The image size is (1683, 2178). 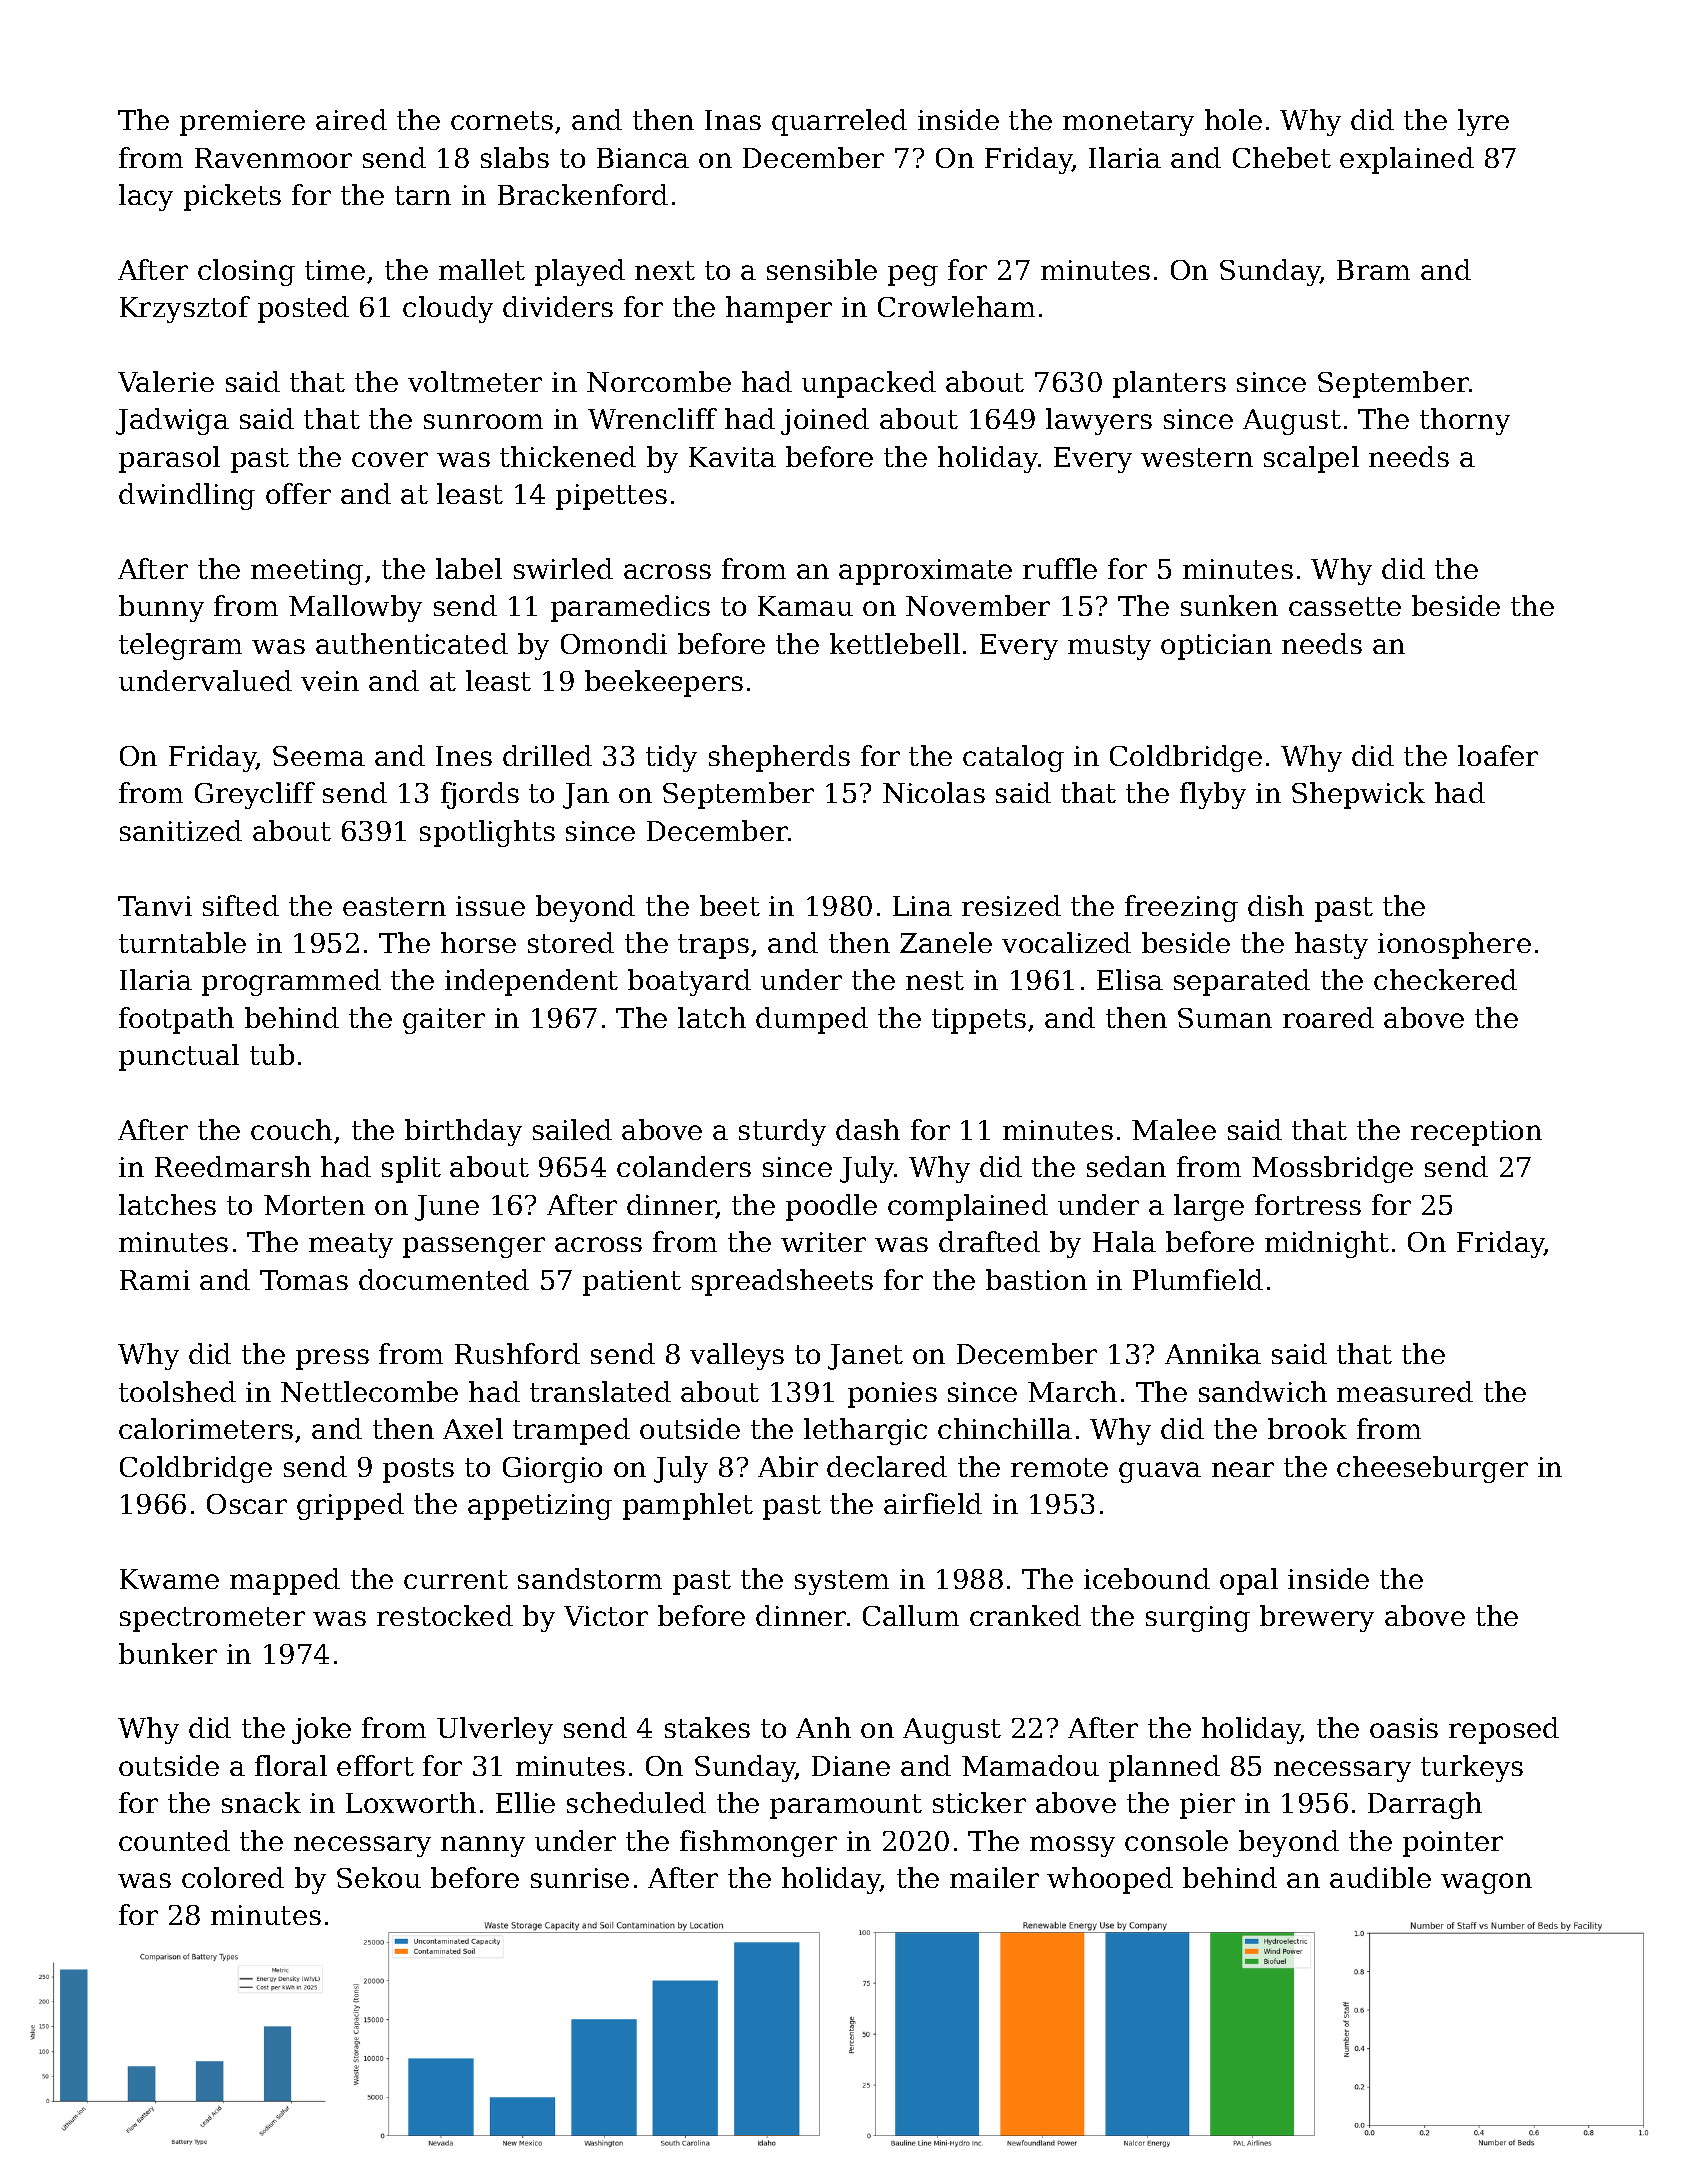 I want to click on cassette, so click(x=1345, y=606).
